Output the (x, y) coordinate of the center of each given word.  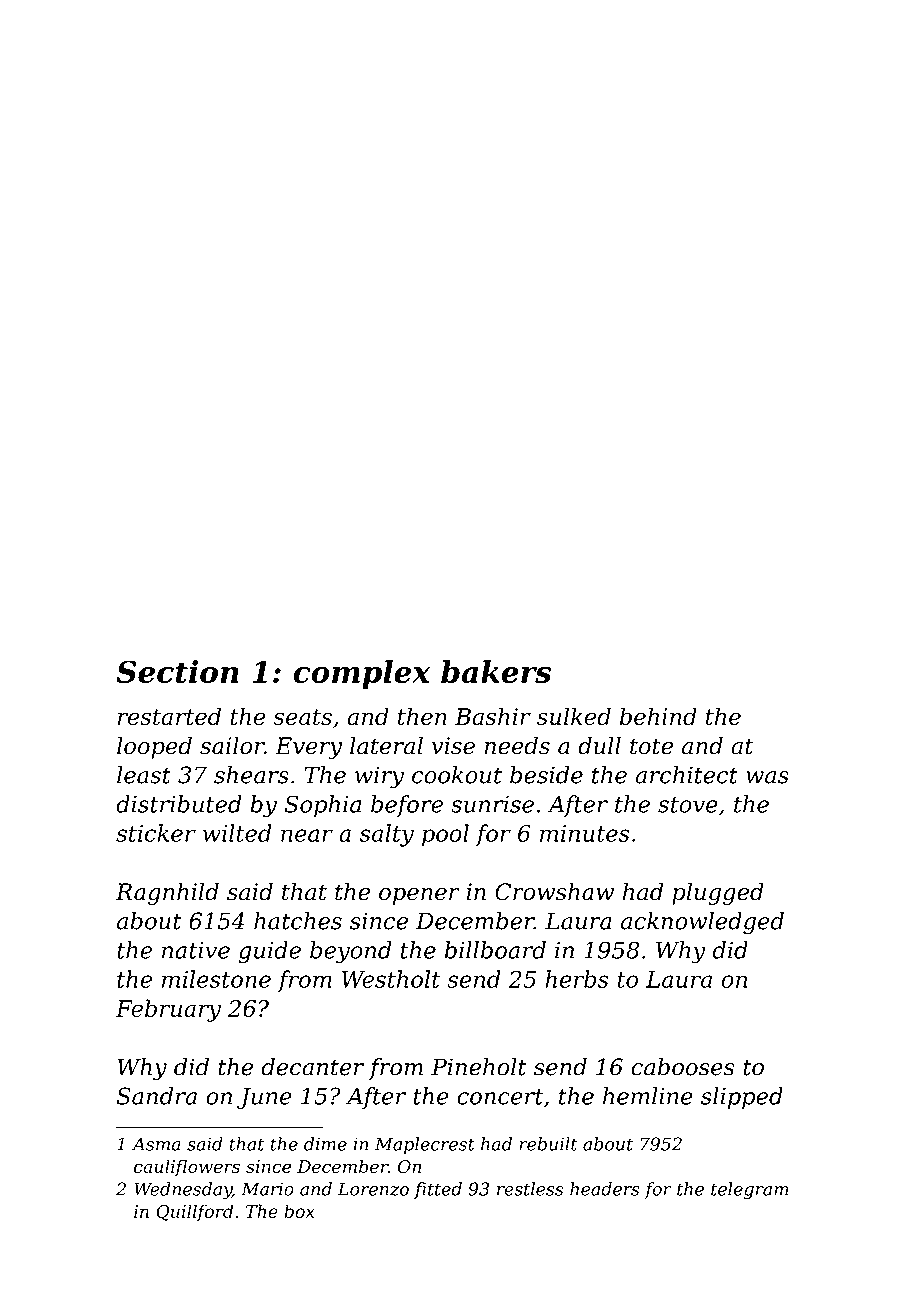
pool (445, 835)
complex (361, 674)
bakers (496, 671)
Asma (156, 1144)
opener (419, 896)
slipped (742, 1098)
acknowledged (702, 923)
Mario (267, 1189)
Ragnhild (167, 894)
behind (658, 716)
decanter (313, 1067)
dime (325, 1144)
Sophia (323, 806)
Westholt (391, 979)
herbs (577, 979)
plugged (718, 894)
